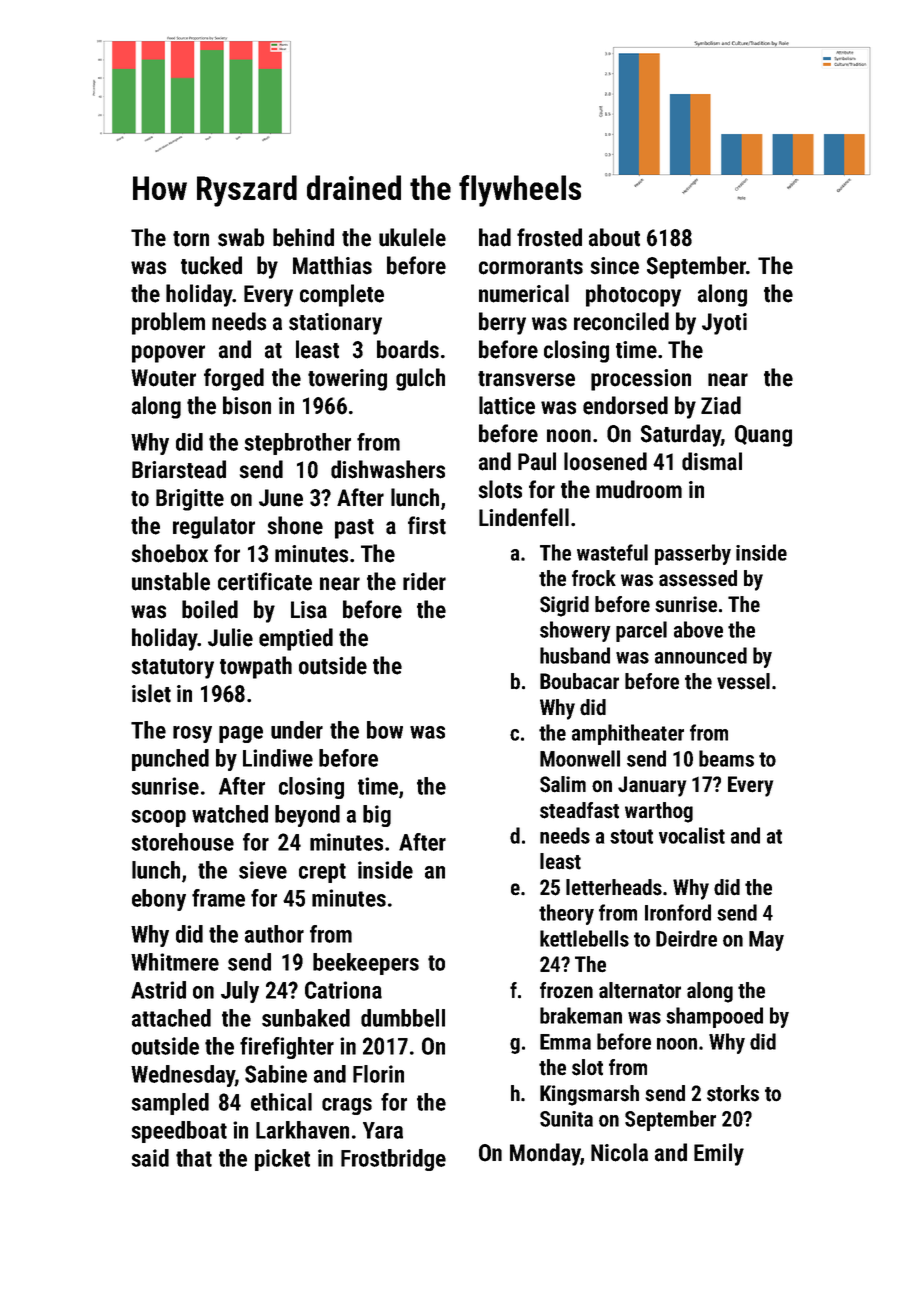 This image has width=924, height=1311. What do you see at coordinates (614, 237) in the image?
I see `about` at bounding box center [614, 237].
